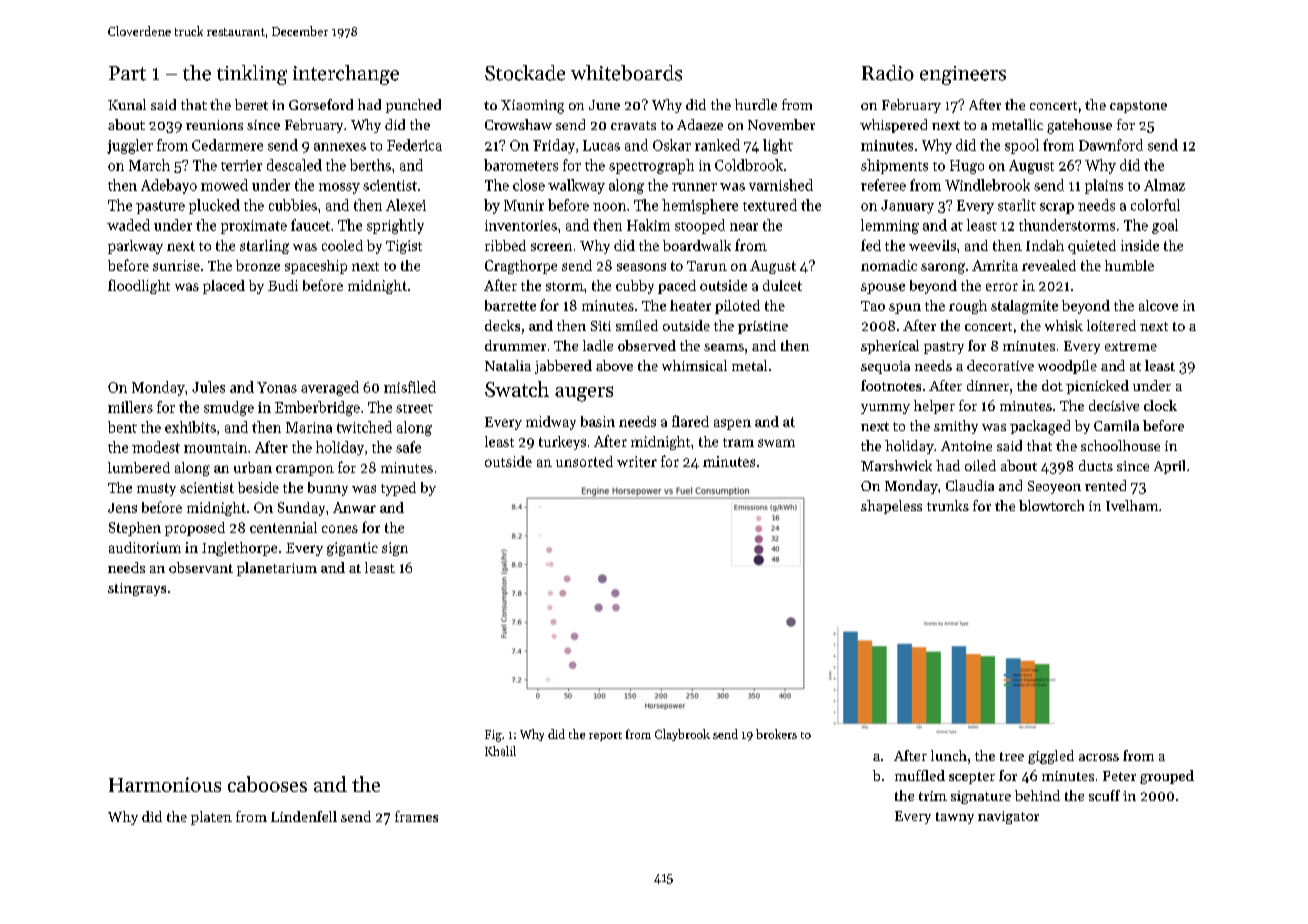  Describe the element at coordinates (890, 347) in the page. I see `spherical` at that location.
